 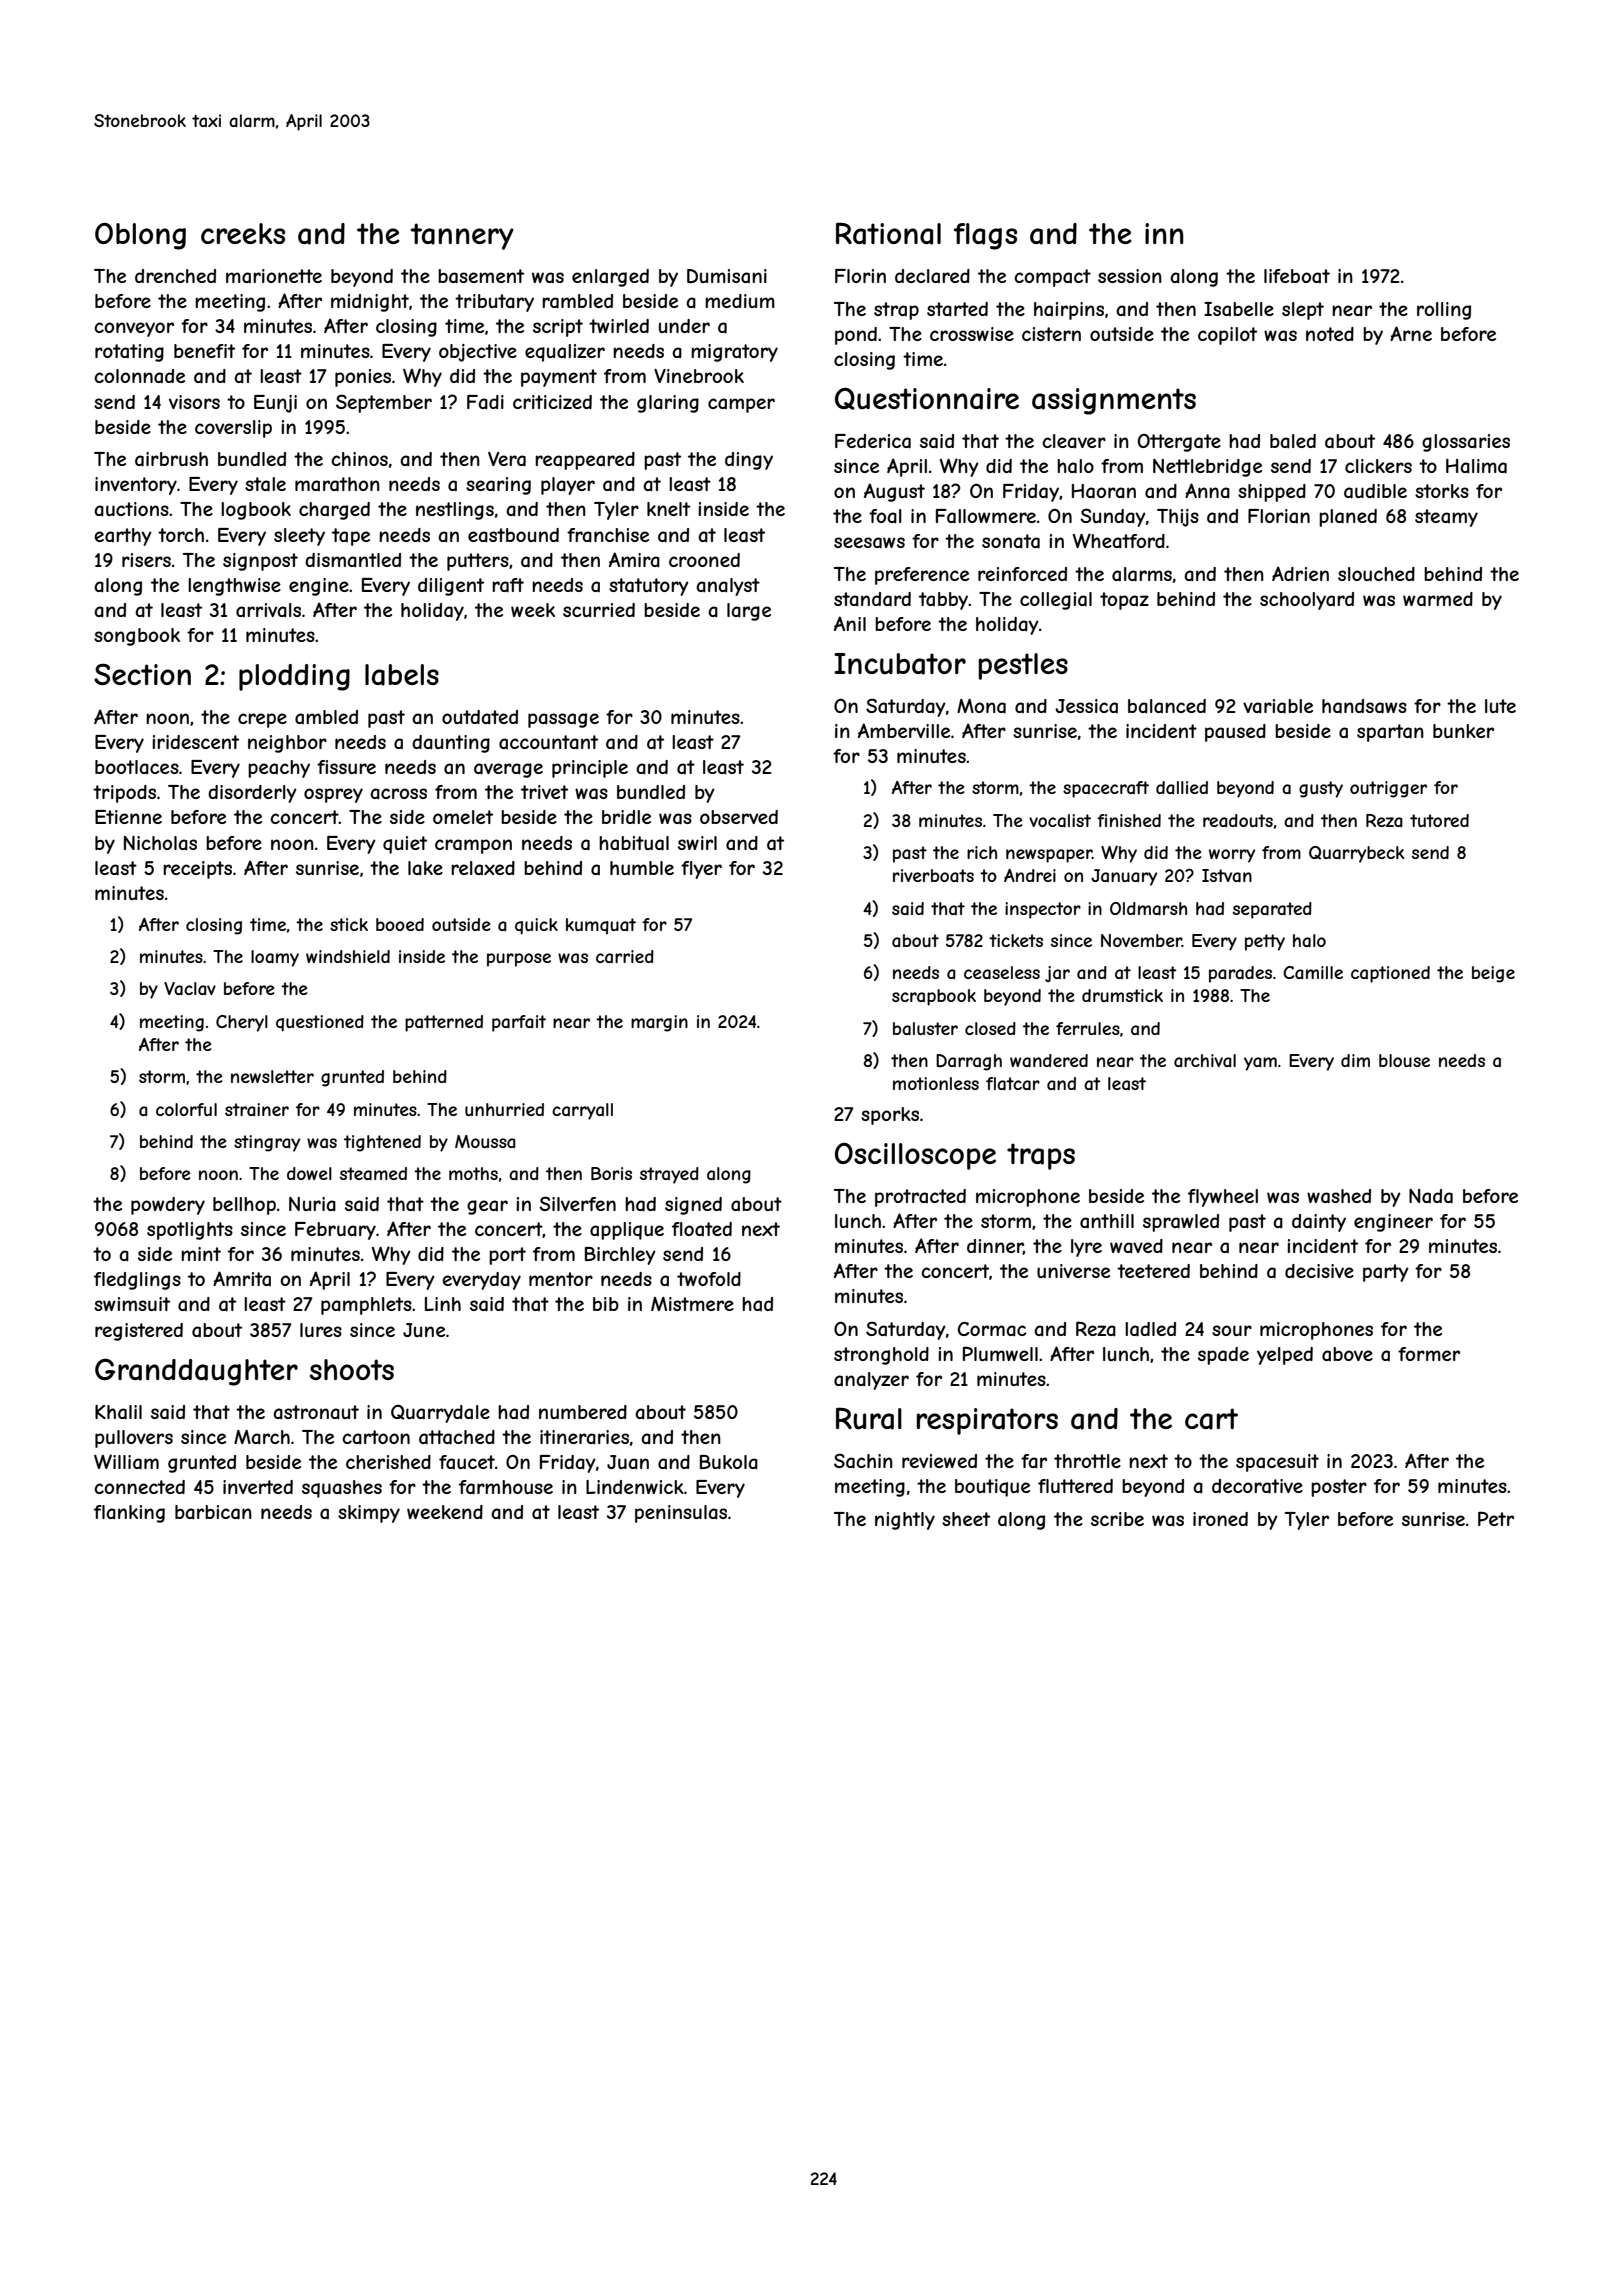 What do you see at coordinates (129, 1514) in the screenshot?
I see `flanking` at bounding box center [129, 1514].
